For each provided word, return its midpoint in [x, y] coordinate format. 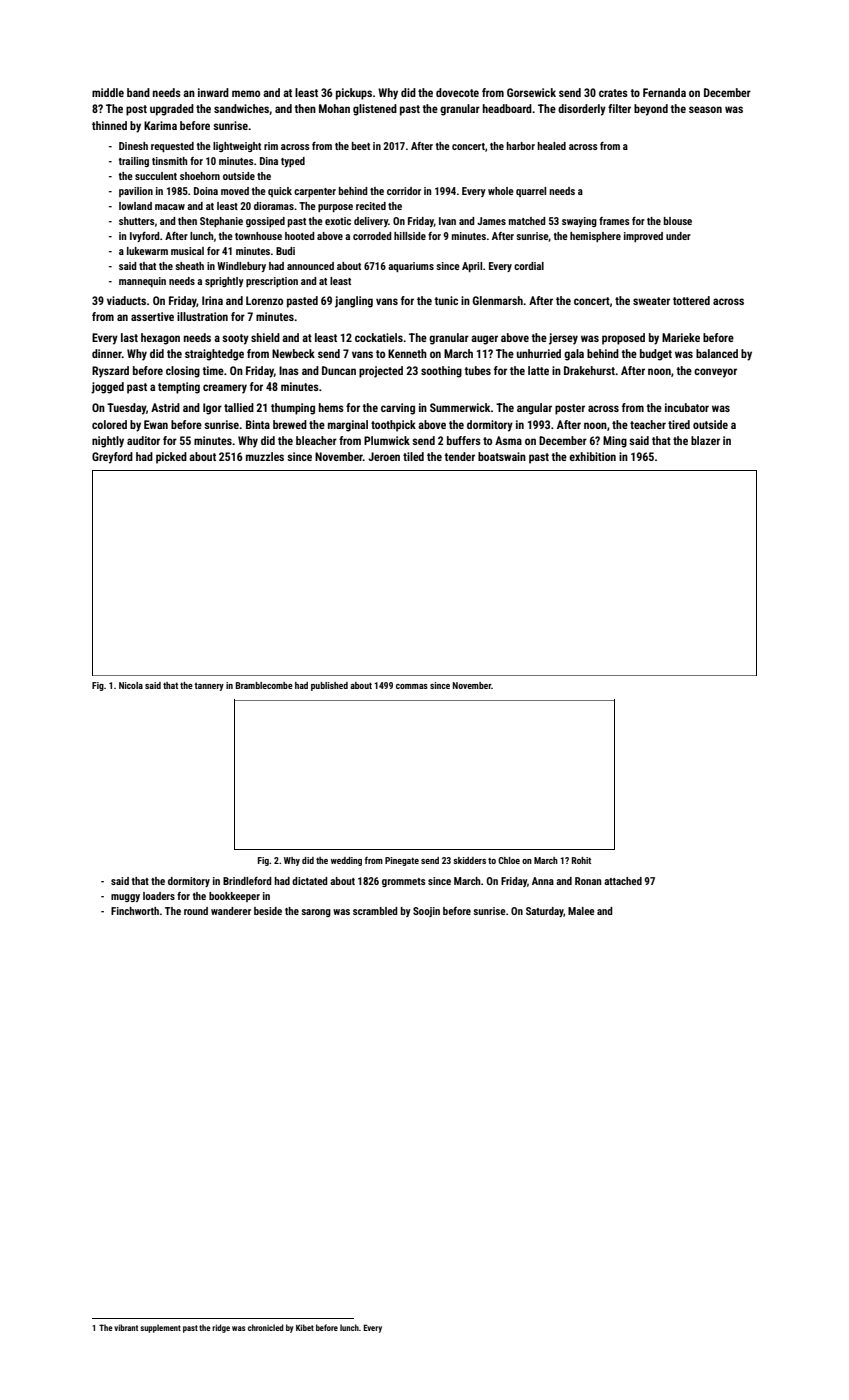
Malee [581, 911]
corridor [404, 191]
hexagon [160, 339]
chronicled [266, 1327]
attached [623, 881]
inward [213, 92]
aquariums [411, 267]
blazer [705, 440]
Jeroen [384, 456]
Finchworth [135, 911]
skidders [469, 860]
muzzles [265, 456]
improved [643, 237]
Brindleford [247, 881]
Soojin [426, 912]
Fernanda [664, 92]
